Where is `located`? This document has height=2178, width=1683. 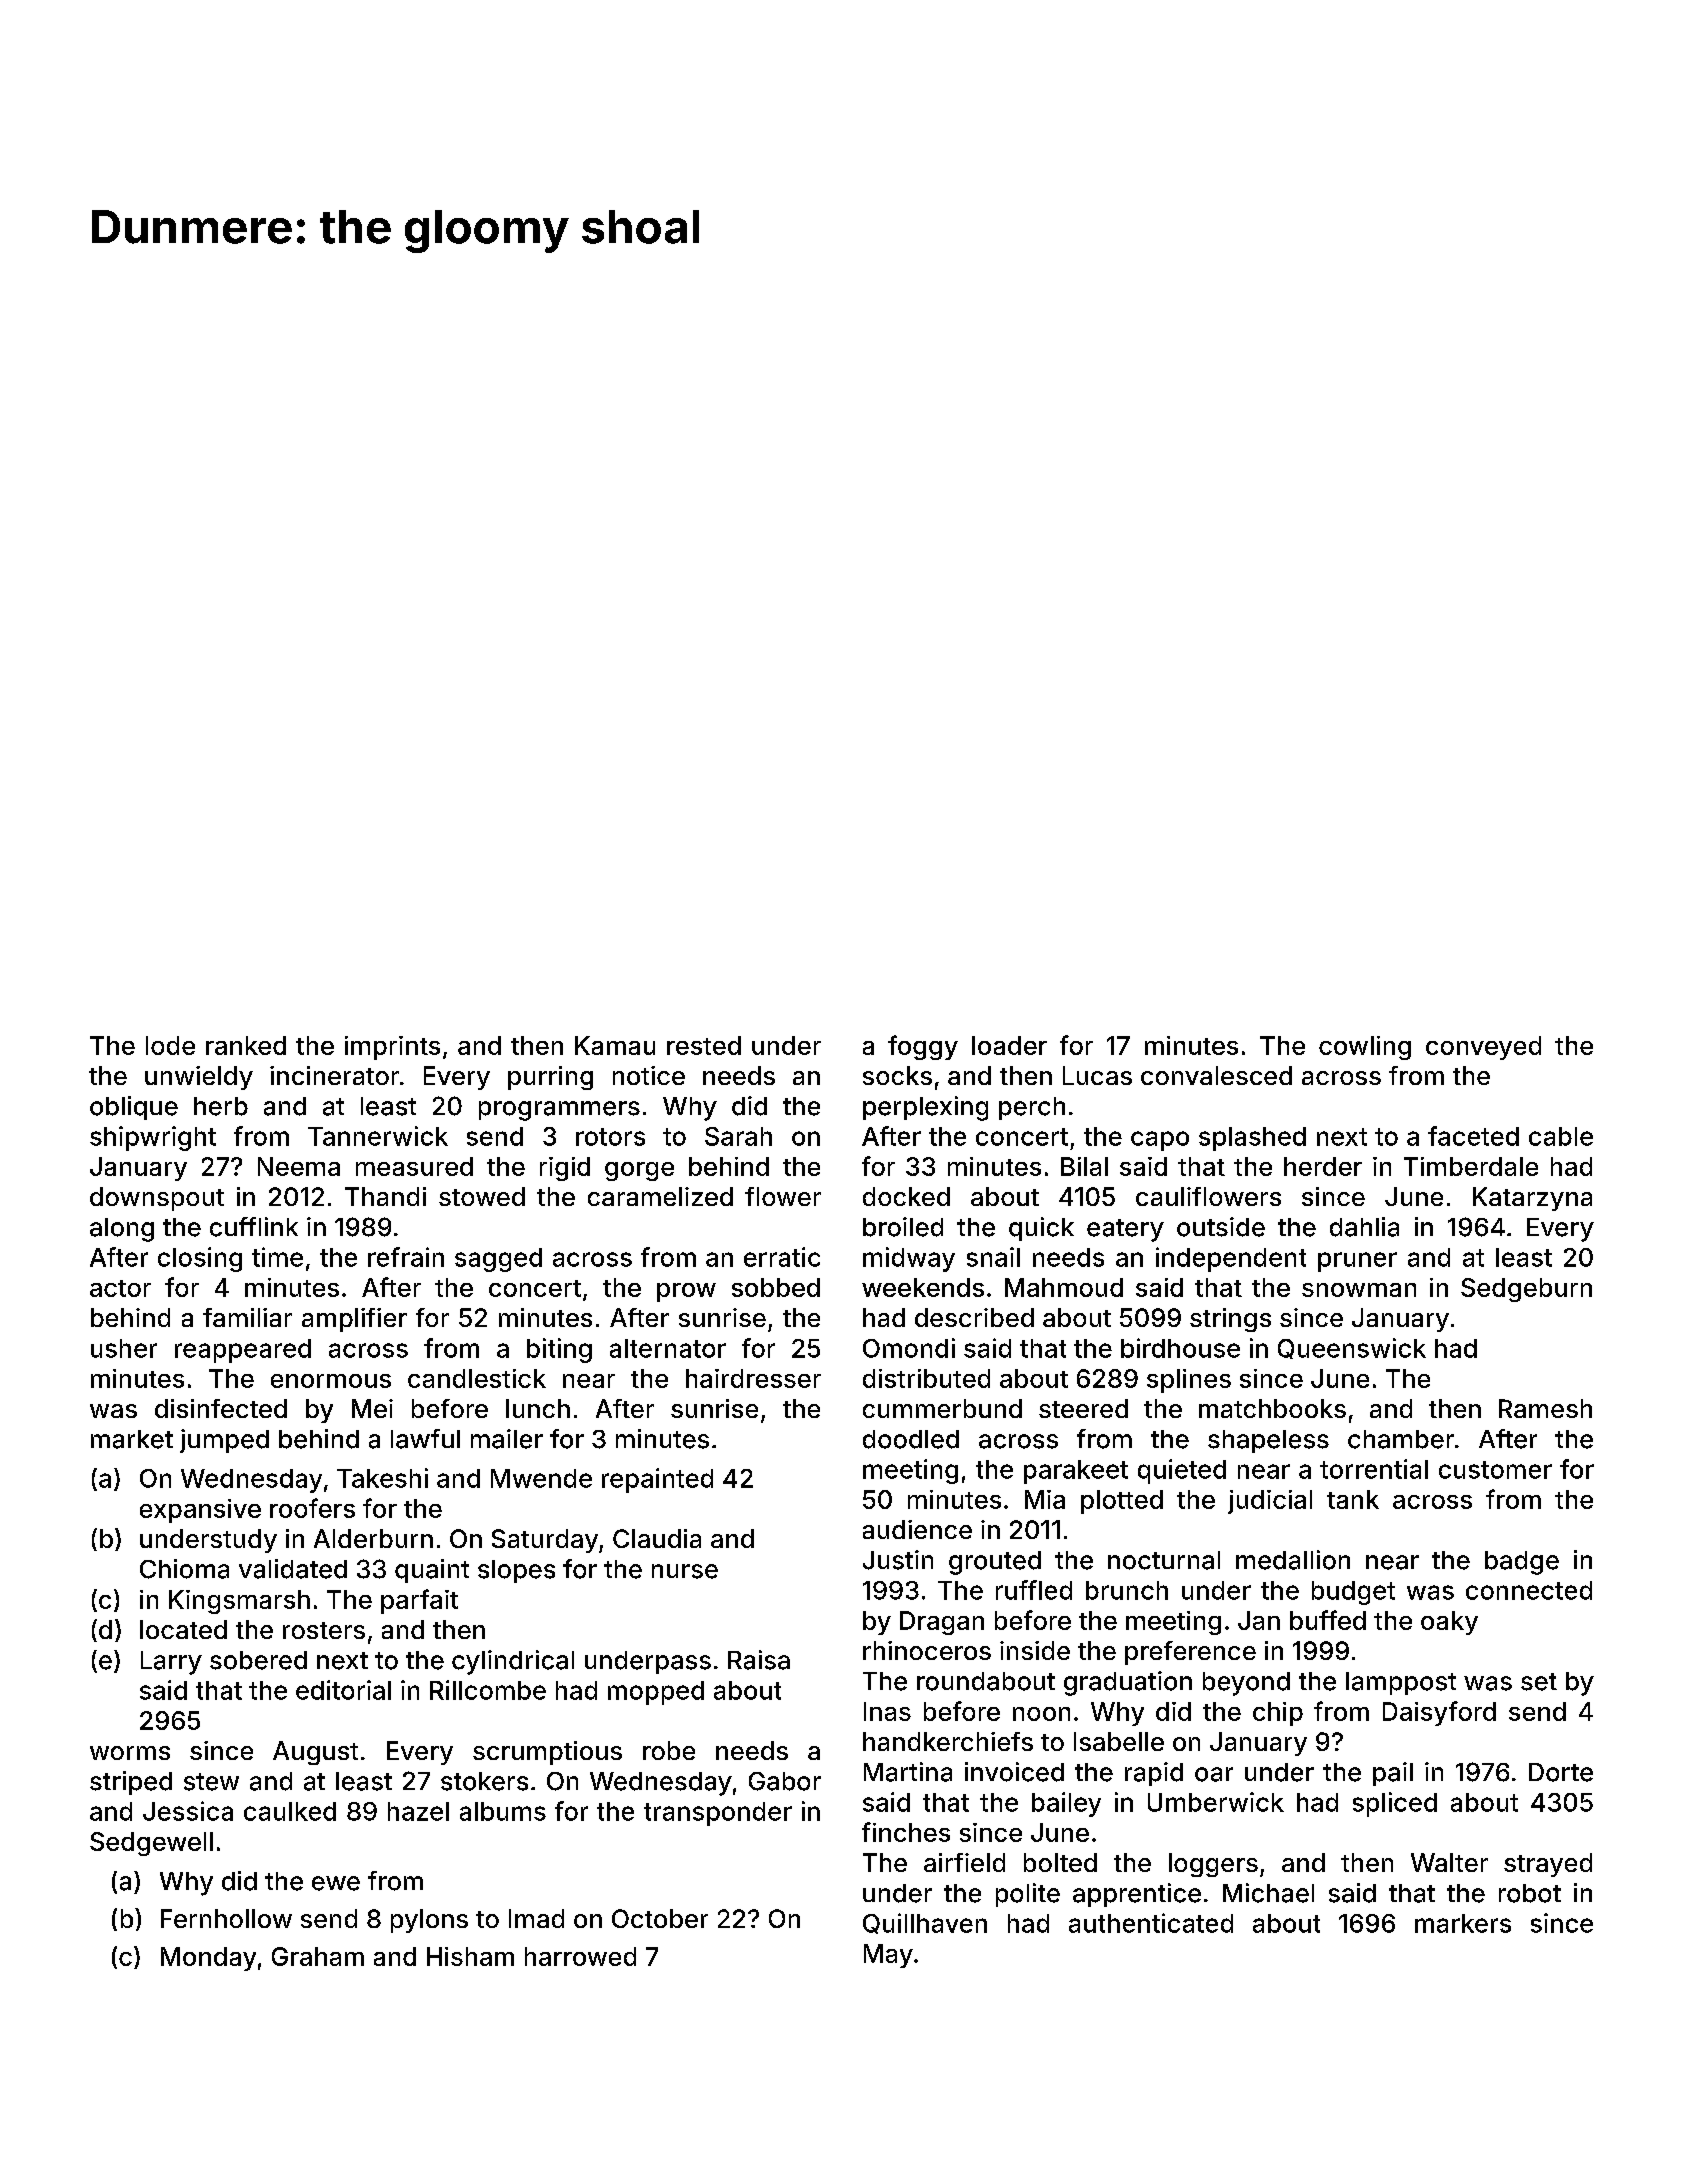 located is located at coordinates (183, 1629).
